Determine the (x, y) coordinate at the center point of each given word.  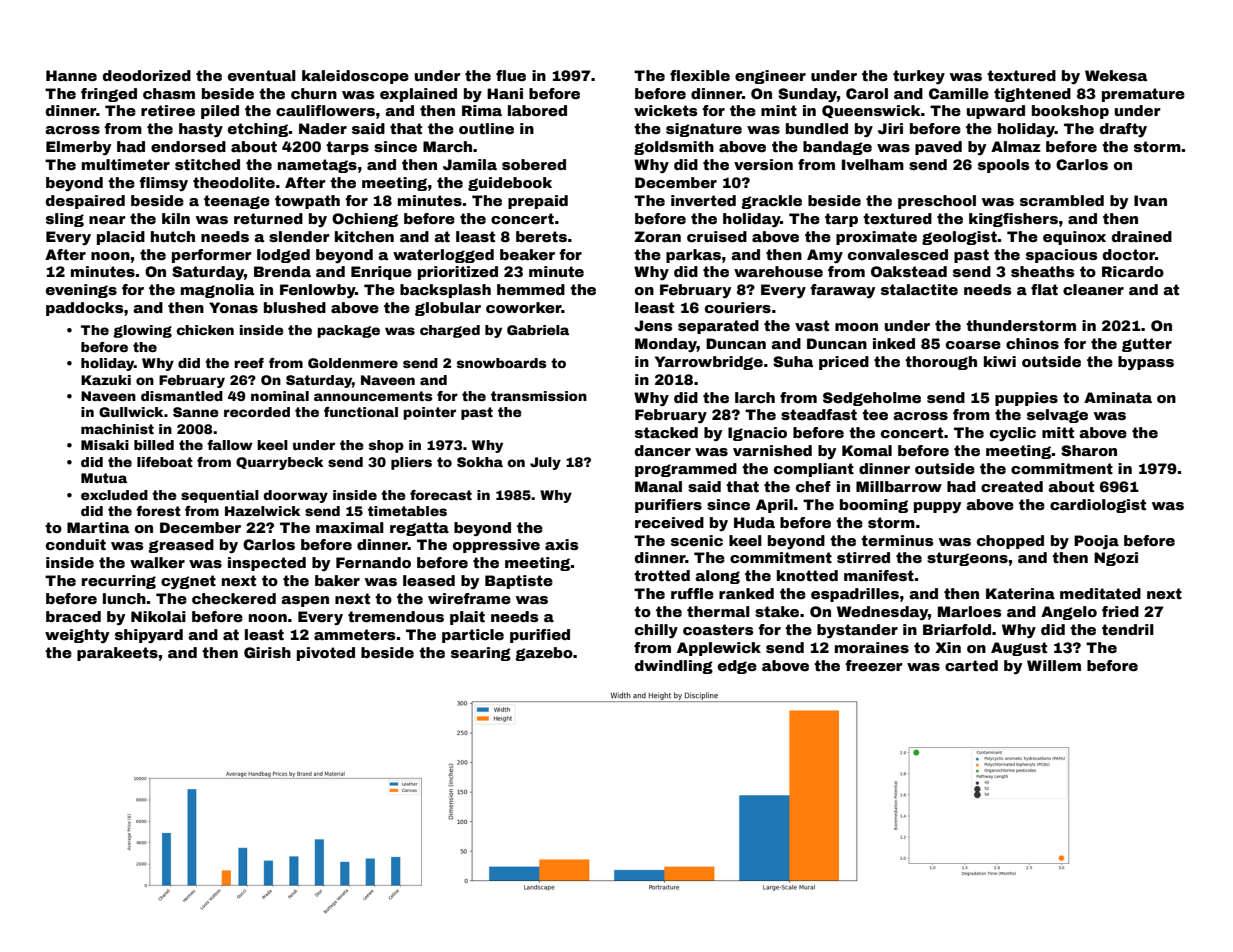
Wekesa (1116, 75)
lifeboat (165, 462)
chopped (1010, 542)
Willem (1054, 665)
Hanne (71, 75)
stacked (666, 432)
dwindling (674, 667)
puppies (1026, 399)
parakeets (117, 654)
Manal (658, 486)
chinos (1032, 343)
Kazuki (106, 380)
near (107, 220)
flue (511, 75)
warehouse (778, 271)
